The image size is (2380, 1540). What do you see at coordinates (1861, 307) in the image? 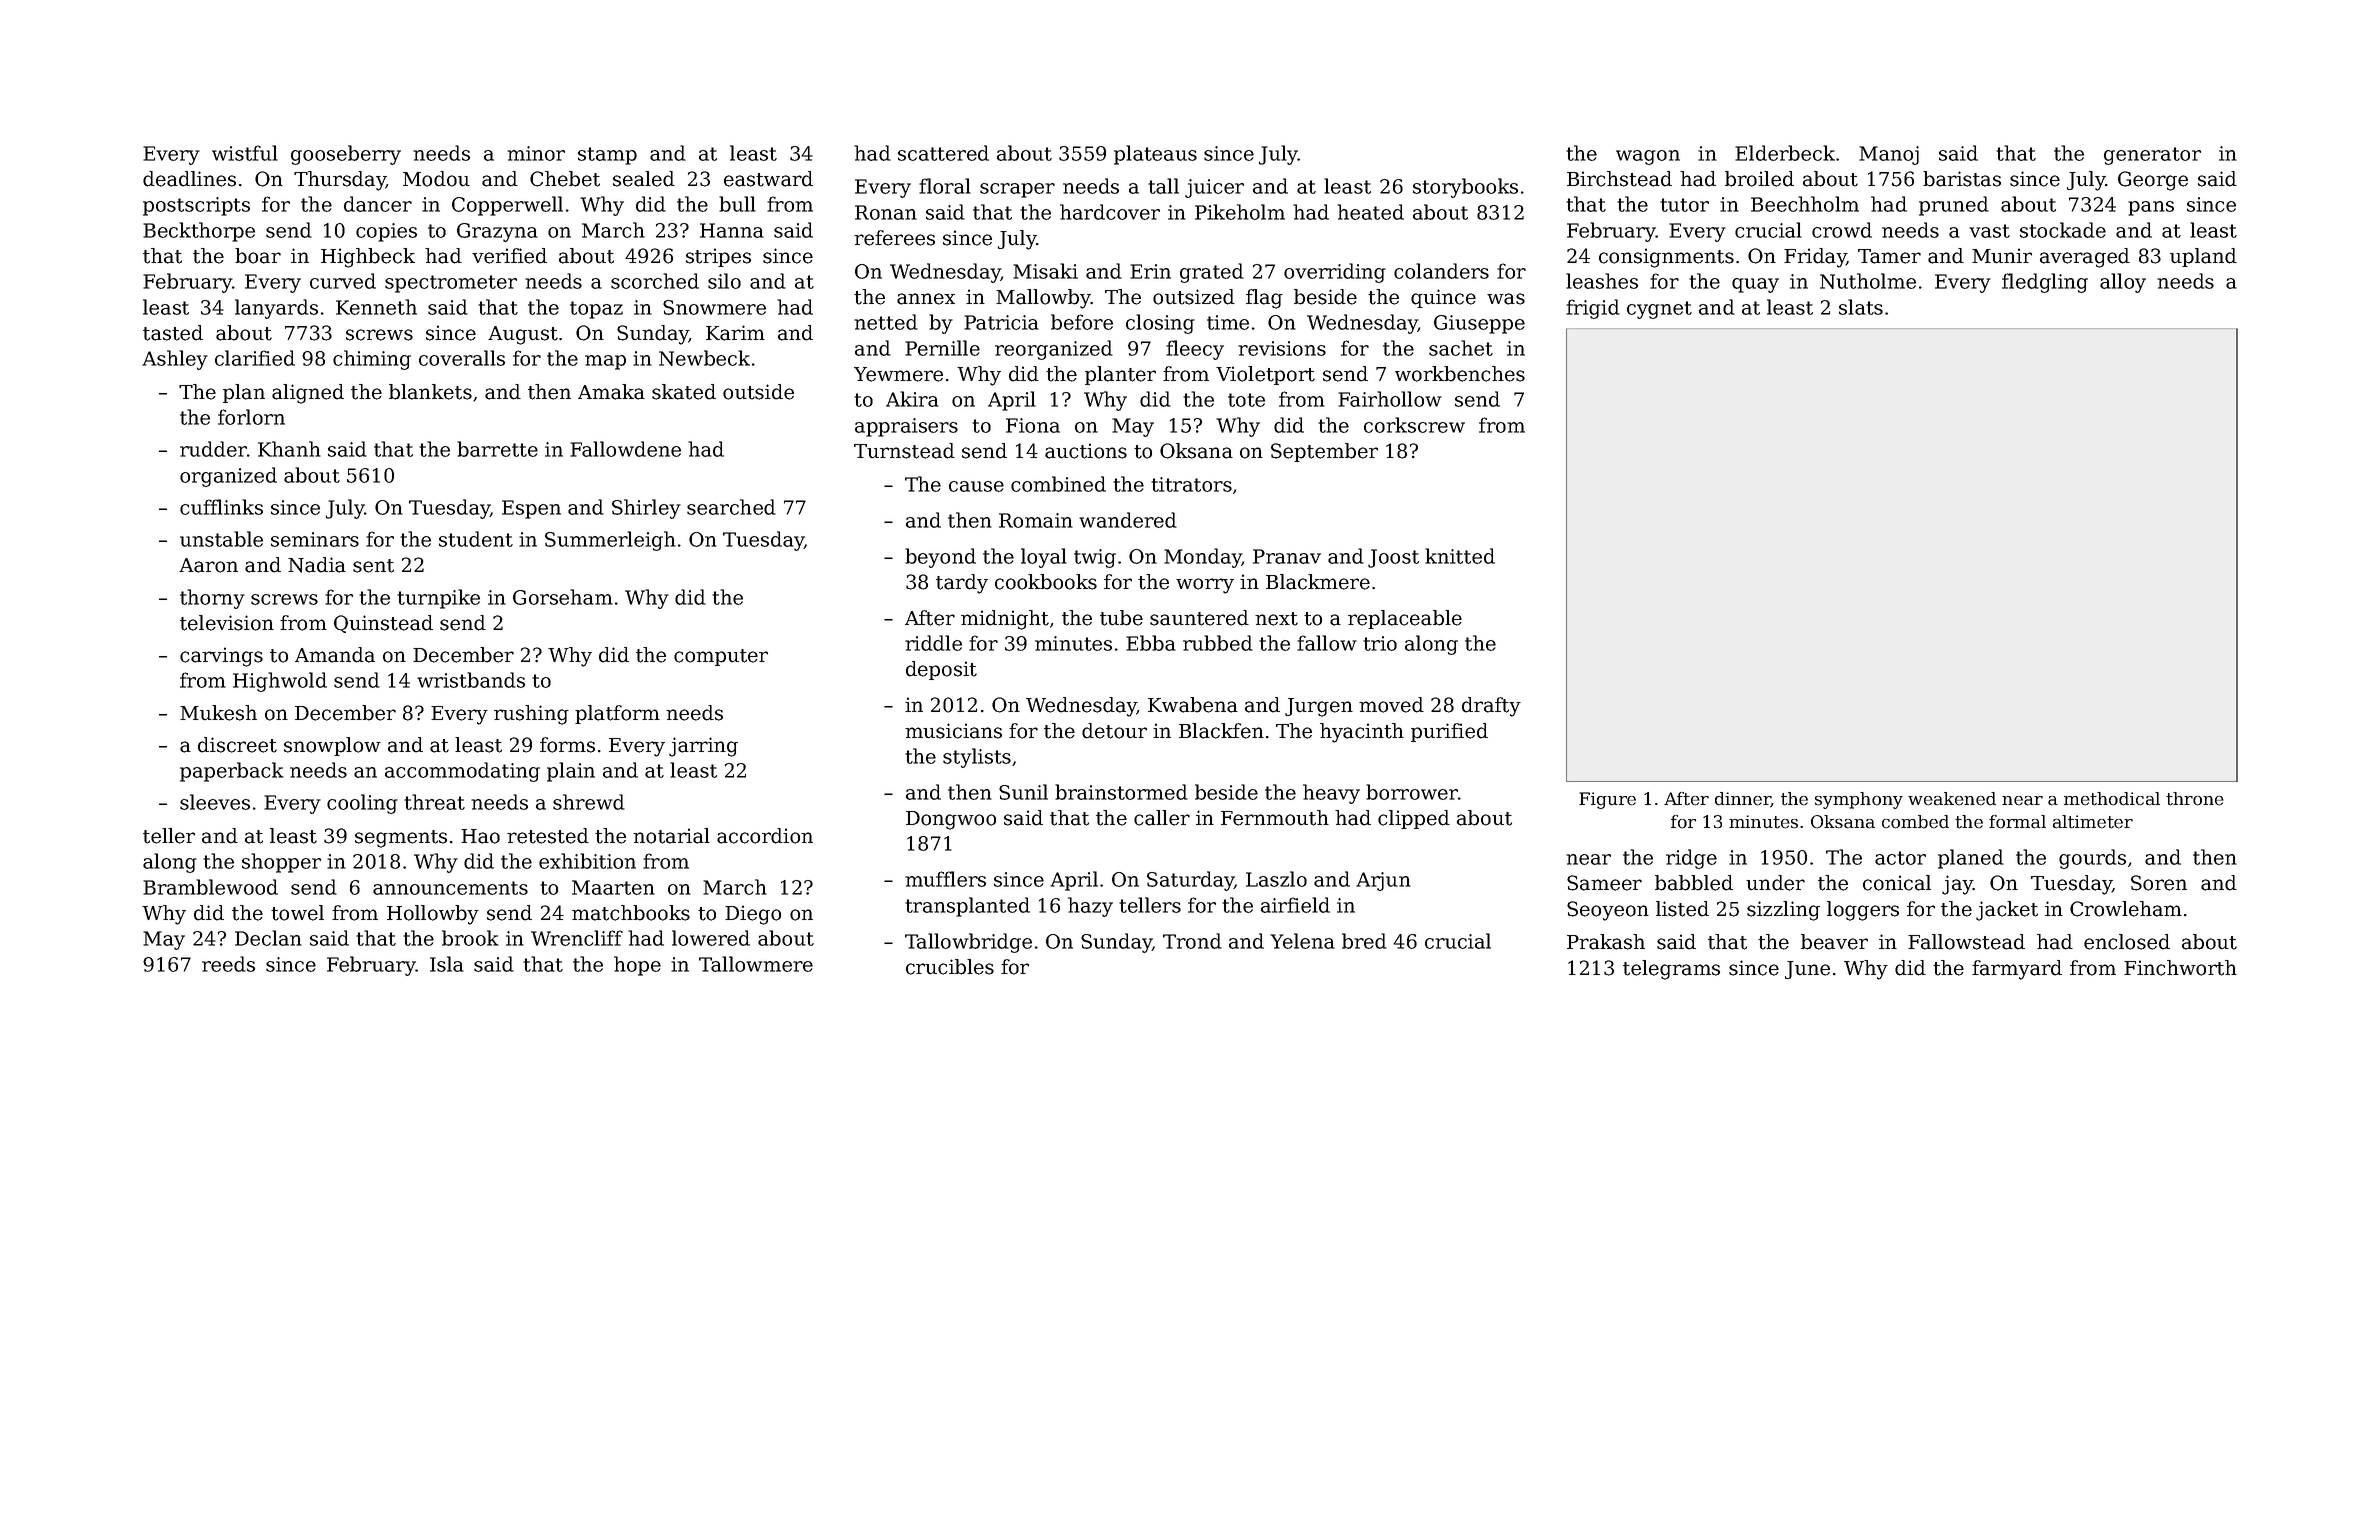
I see `slats` at bounding box center [1861, 307].
